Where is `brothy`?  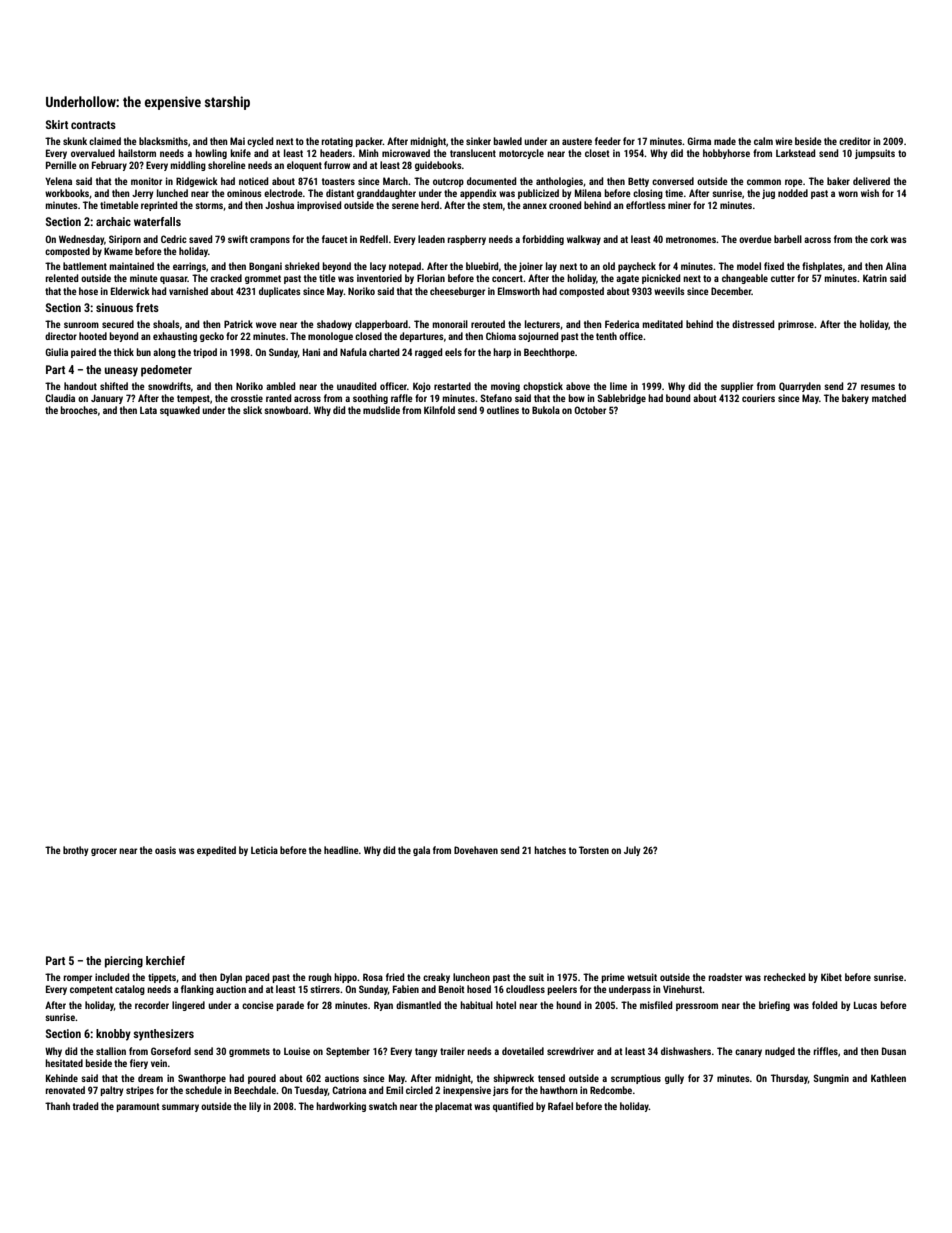 brothy is located at coordinates (76, 851).
